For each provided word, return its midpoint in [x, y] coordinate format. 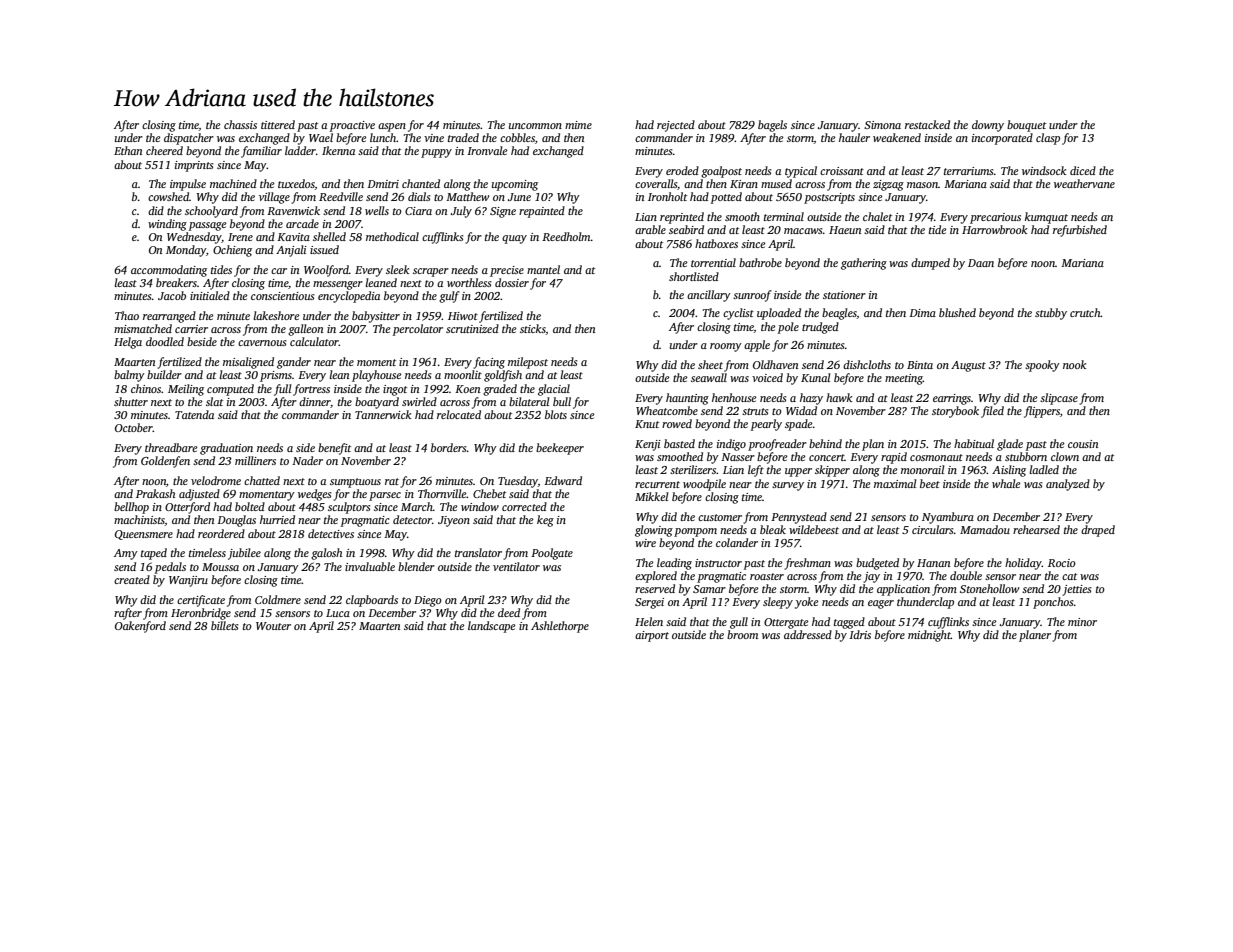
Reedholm [566, 236]
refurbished [1080, 231]
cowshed [168, 196]
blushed [957, 312]
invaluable [370, 566]
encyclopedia [349, 297]
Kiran [744, 184]
